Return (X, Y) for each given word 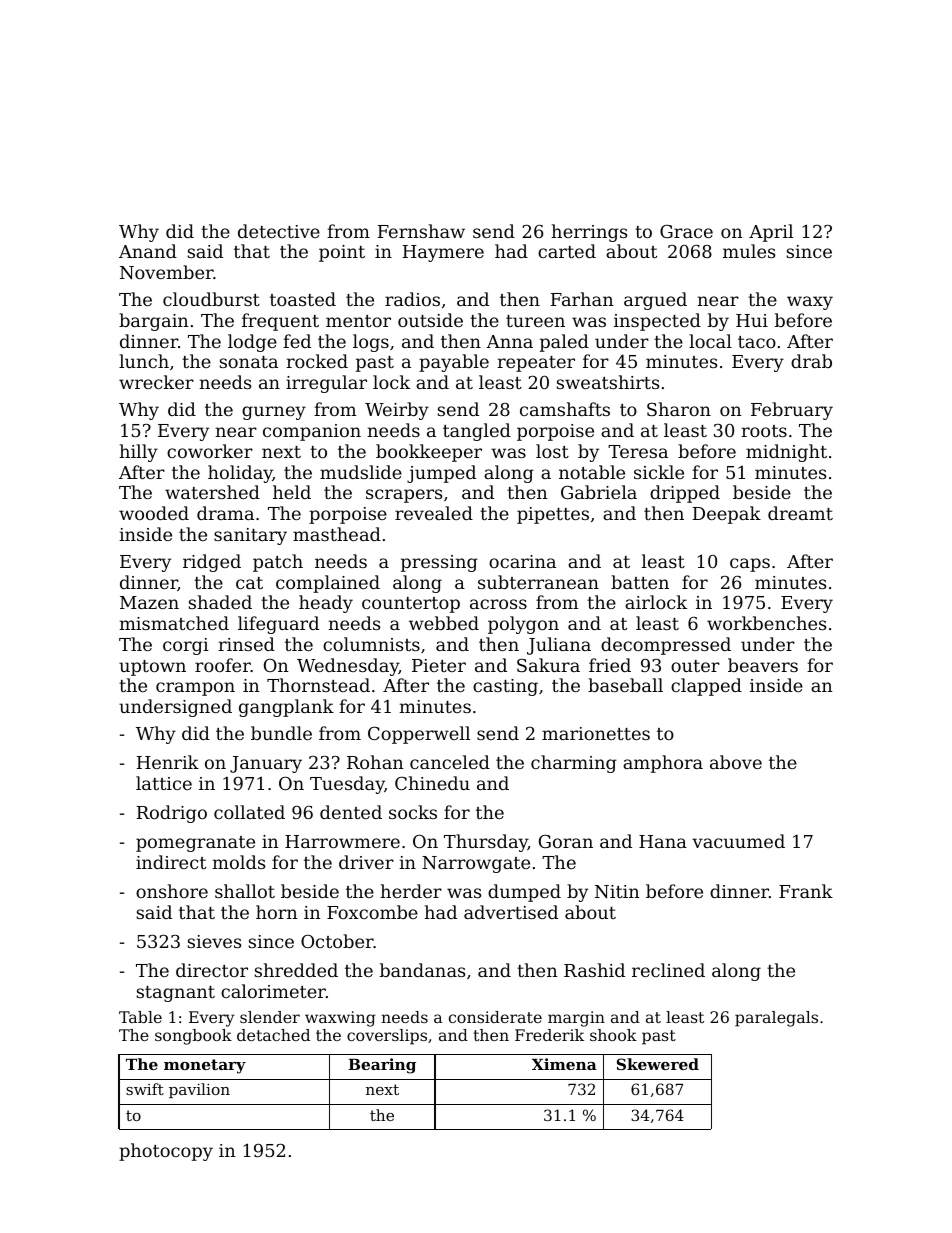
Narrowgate (476, 864)
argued (655, 301)
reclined (668, 970)
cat (249, 583)
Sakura (548, 665)
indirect (171, 862)
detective (279, 231)
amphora (663, 764)
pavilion (199, 1090)
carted (567, 251)
